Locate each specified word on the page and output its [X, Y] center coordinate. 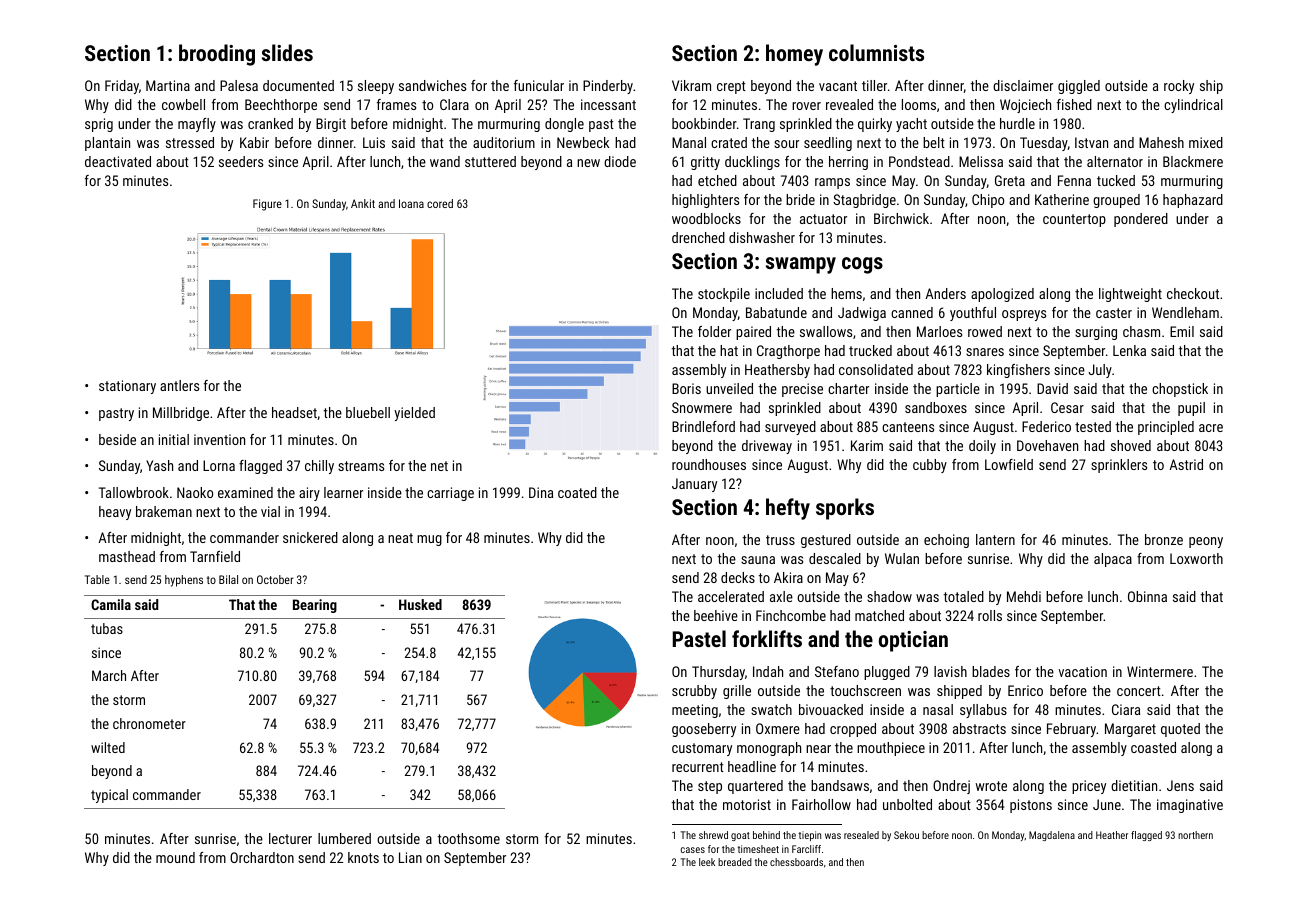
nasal [938, 709]
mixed [1206, 142]
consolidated [876, 369]
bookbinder [704, 123]
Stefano [837, 671]
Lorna [219, 465]
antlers [179, 385]
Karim [867, 445]
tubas [107, 628]
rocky [1179, 87]
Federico [1046, 426]
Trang [759, 125]
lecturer [290, 838]
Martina [168, 85]
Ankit [363, 203]
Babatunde [776, 312]
